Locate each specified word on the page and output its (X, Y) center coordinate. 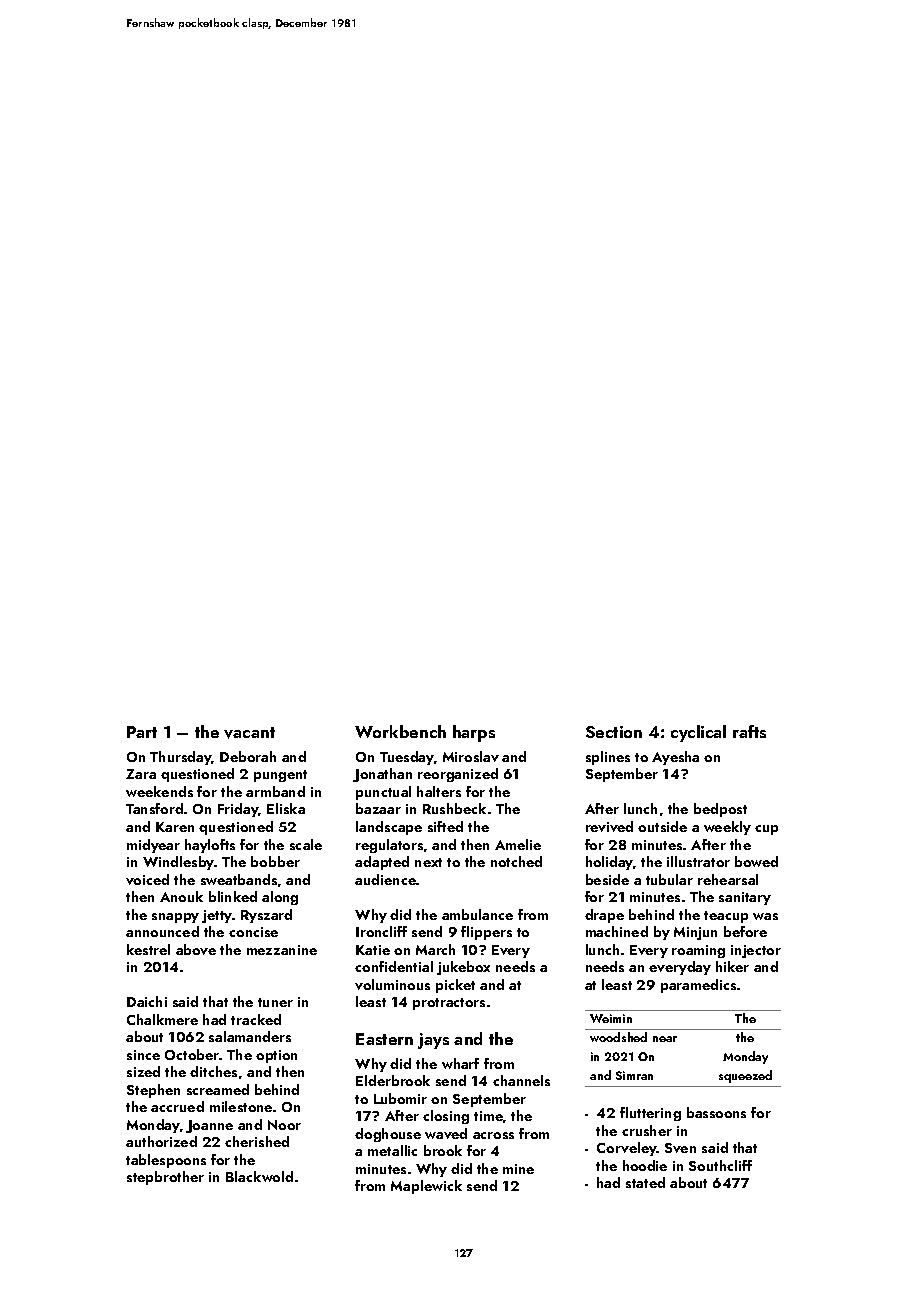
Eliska (286, 808)
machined (617, 931)
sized (143, 1071)
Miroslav (471, 756)
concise (253, 932)
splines (608, 758)
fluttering (650, 1114)
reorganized (458, 775)
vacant (249, 733)
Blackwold (259, 1176)
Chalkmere (162, 1019)
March (435, 949)
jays (433, 1041)
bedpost (720, 810)
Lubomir (400, 1098)
